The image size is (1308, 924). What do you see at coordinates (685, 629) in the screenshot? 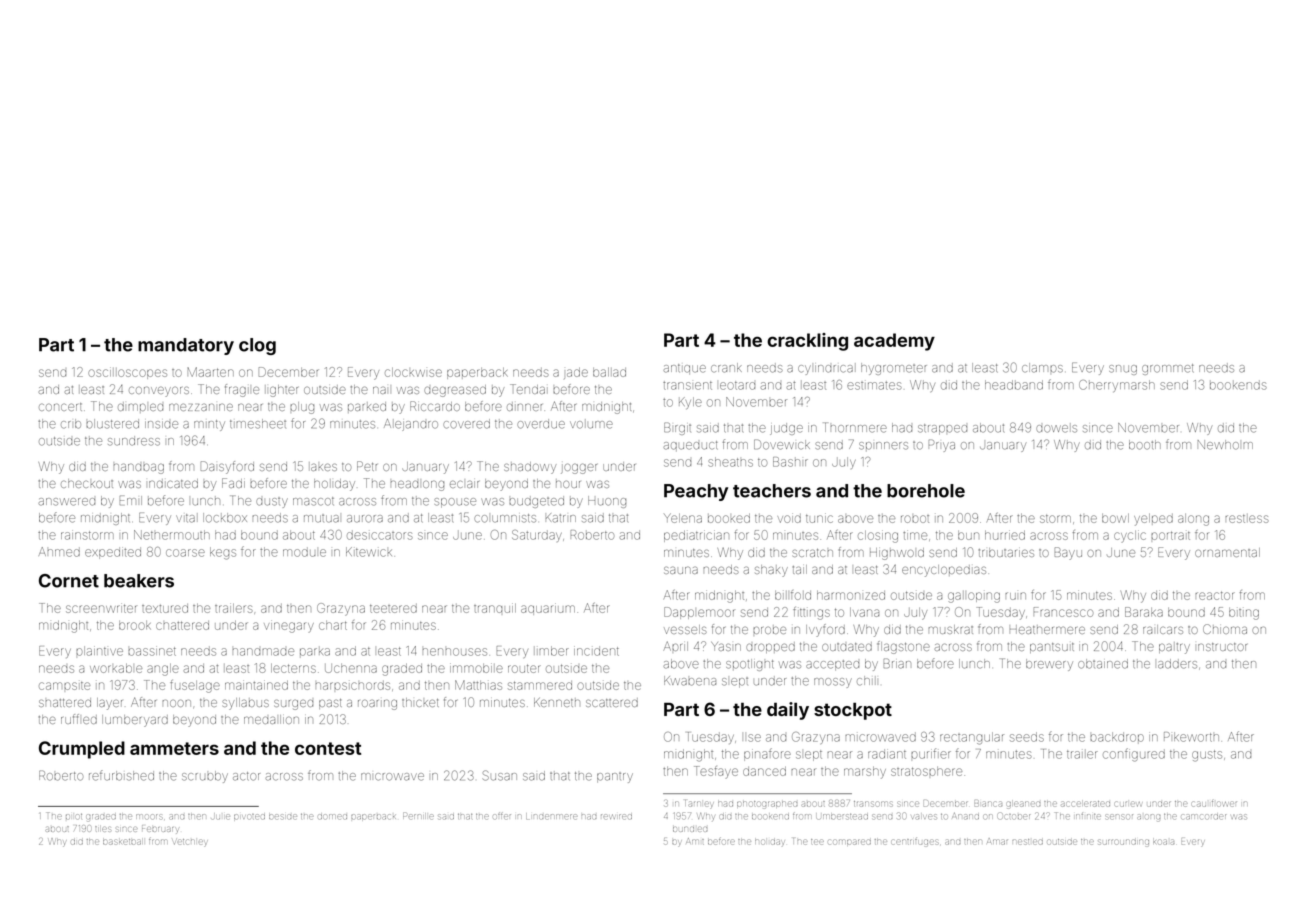
I see `vessels` at bounding box center [685, 629].
